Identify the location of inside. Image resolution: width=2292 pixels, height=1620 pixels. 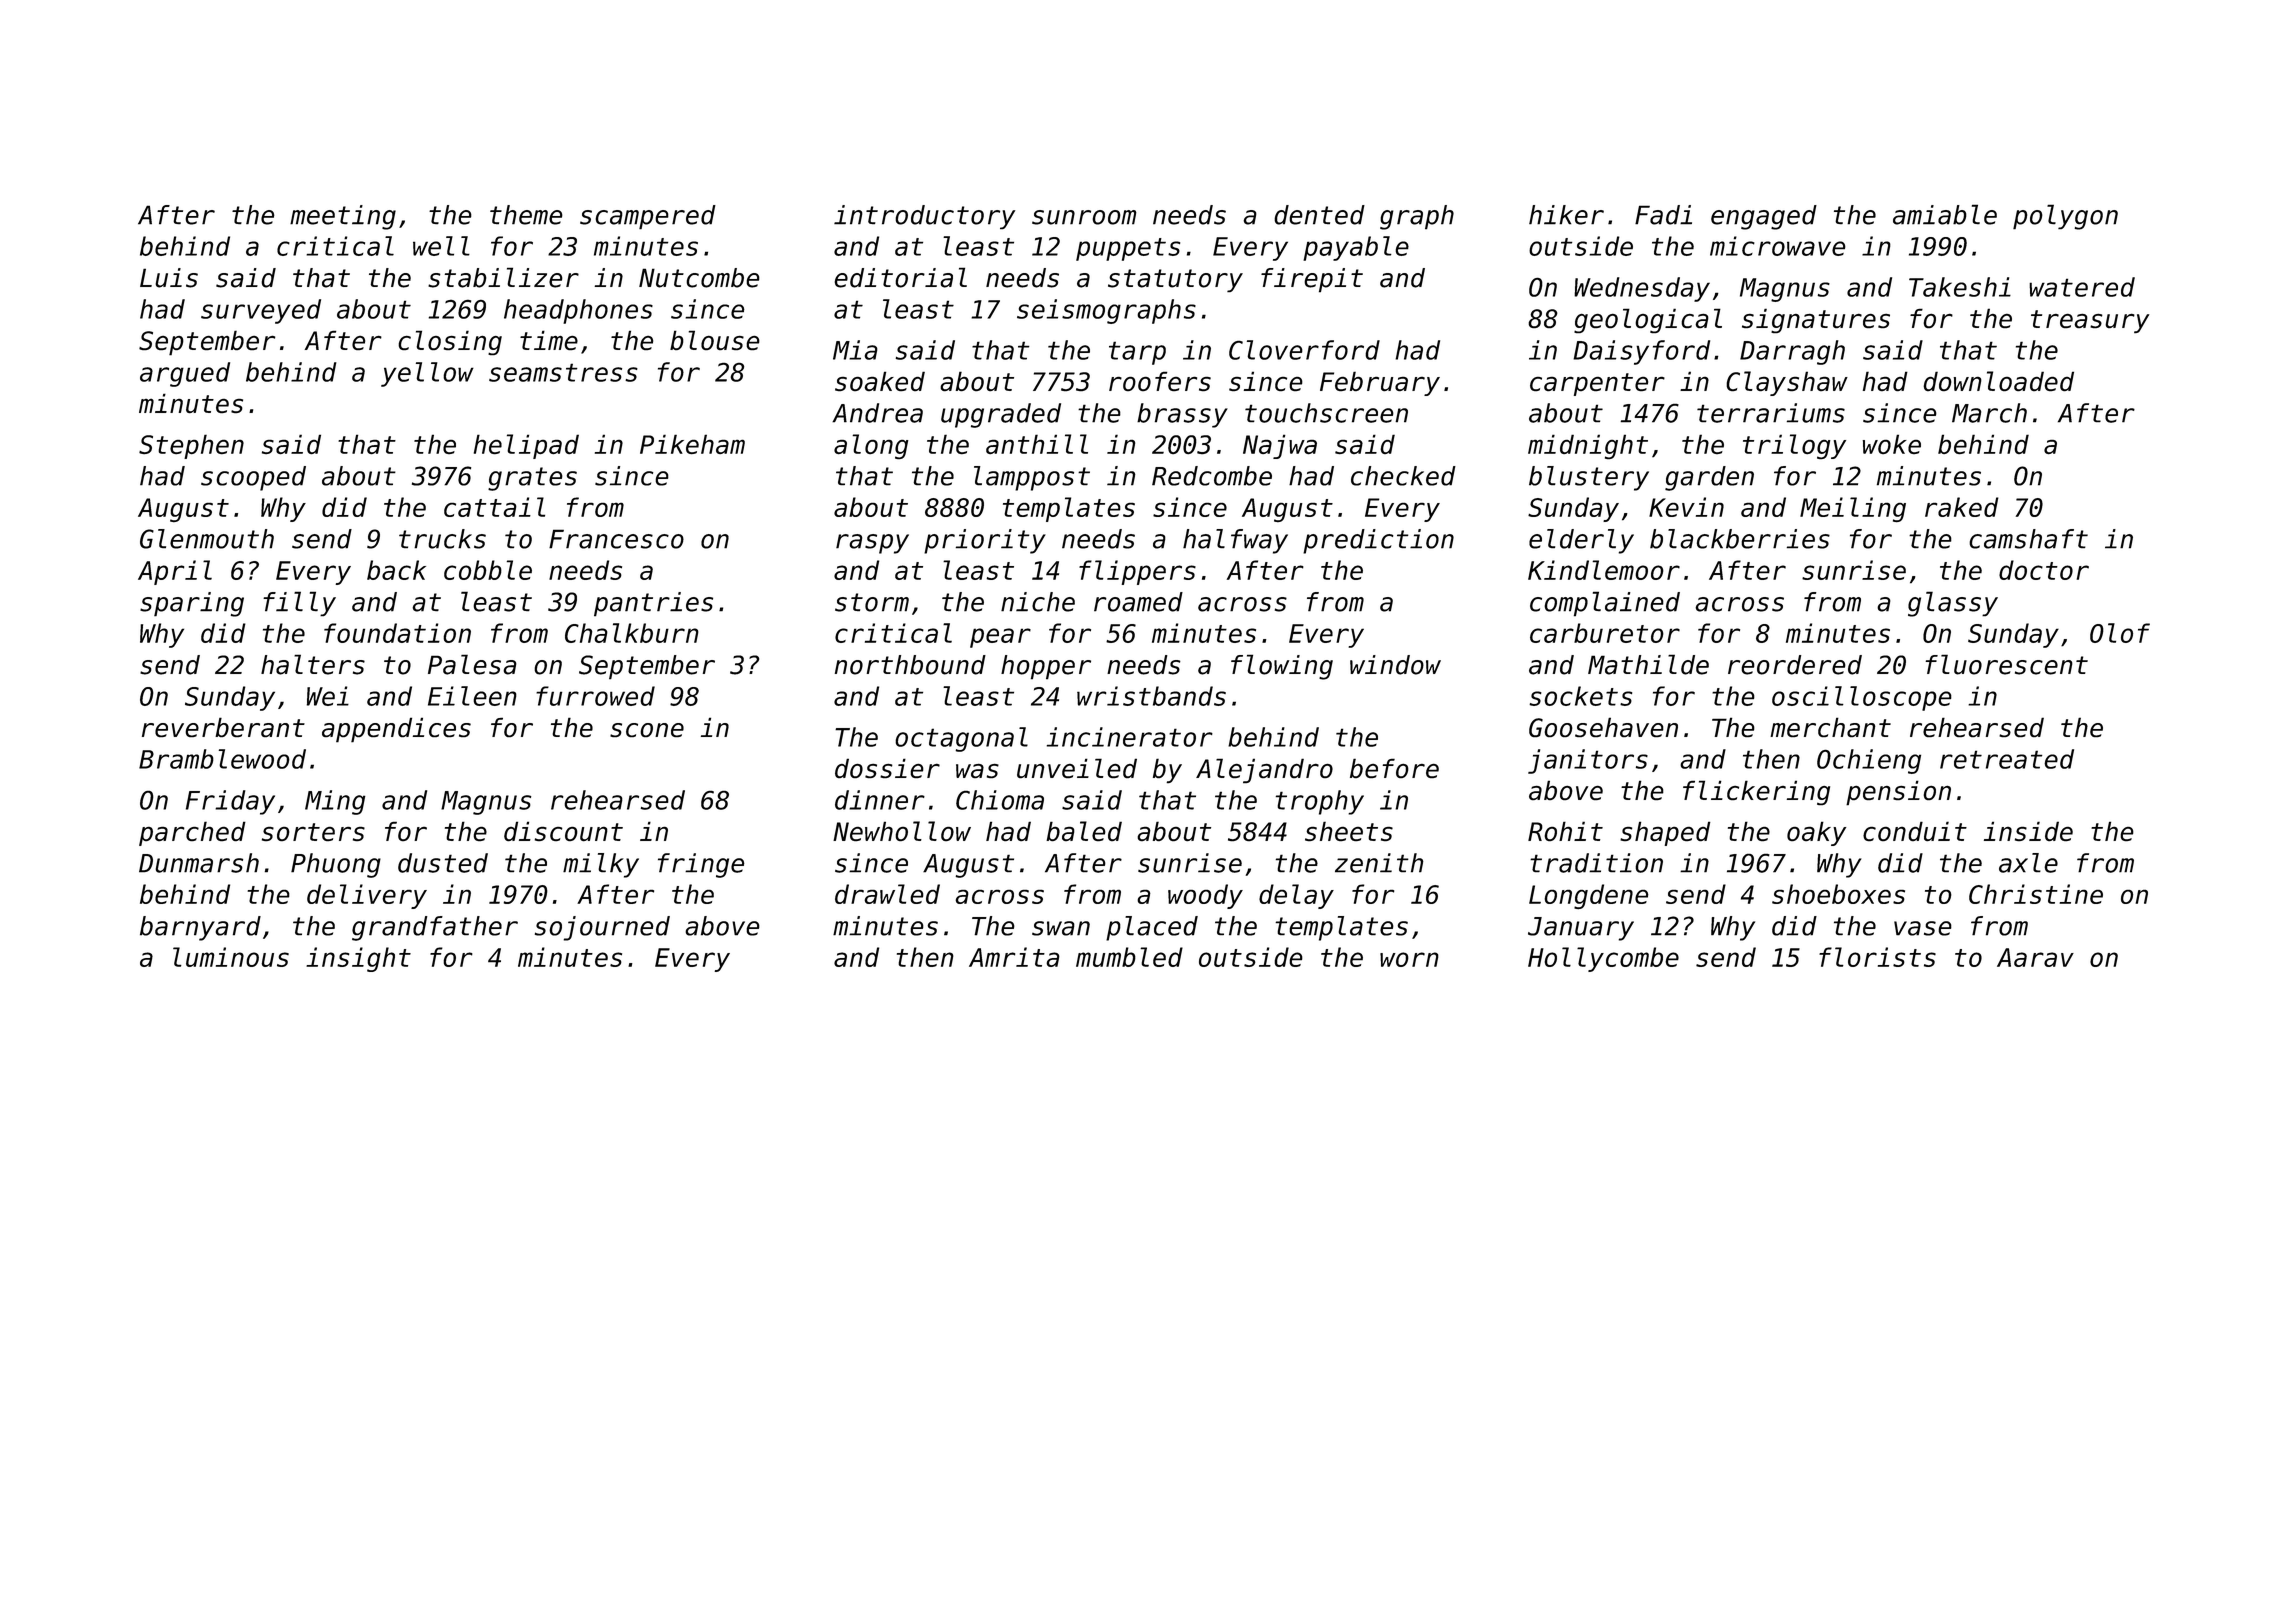
(2028, 831).
